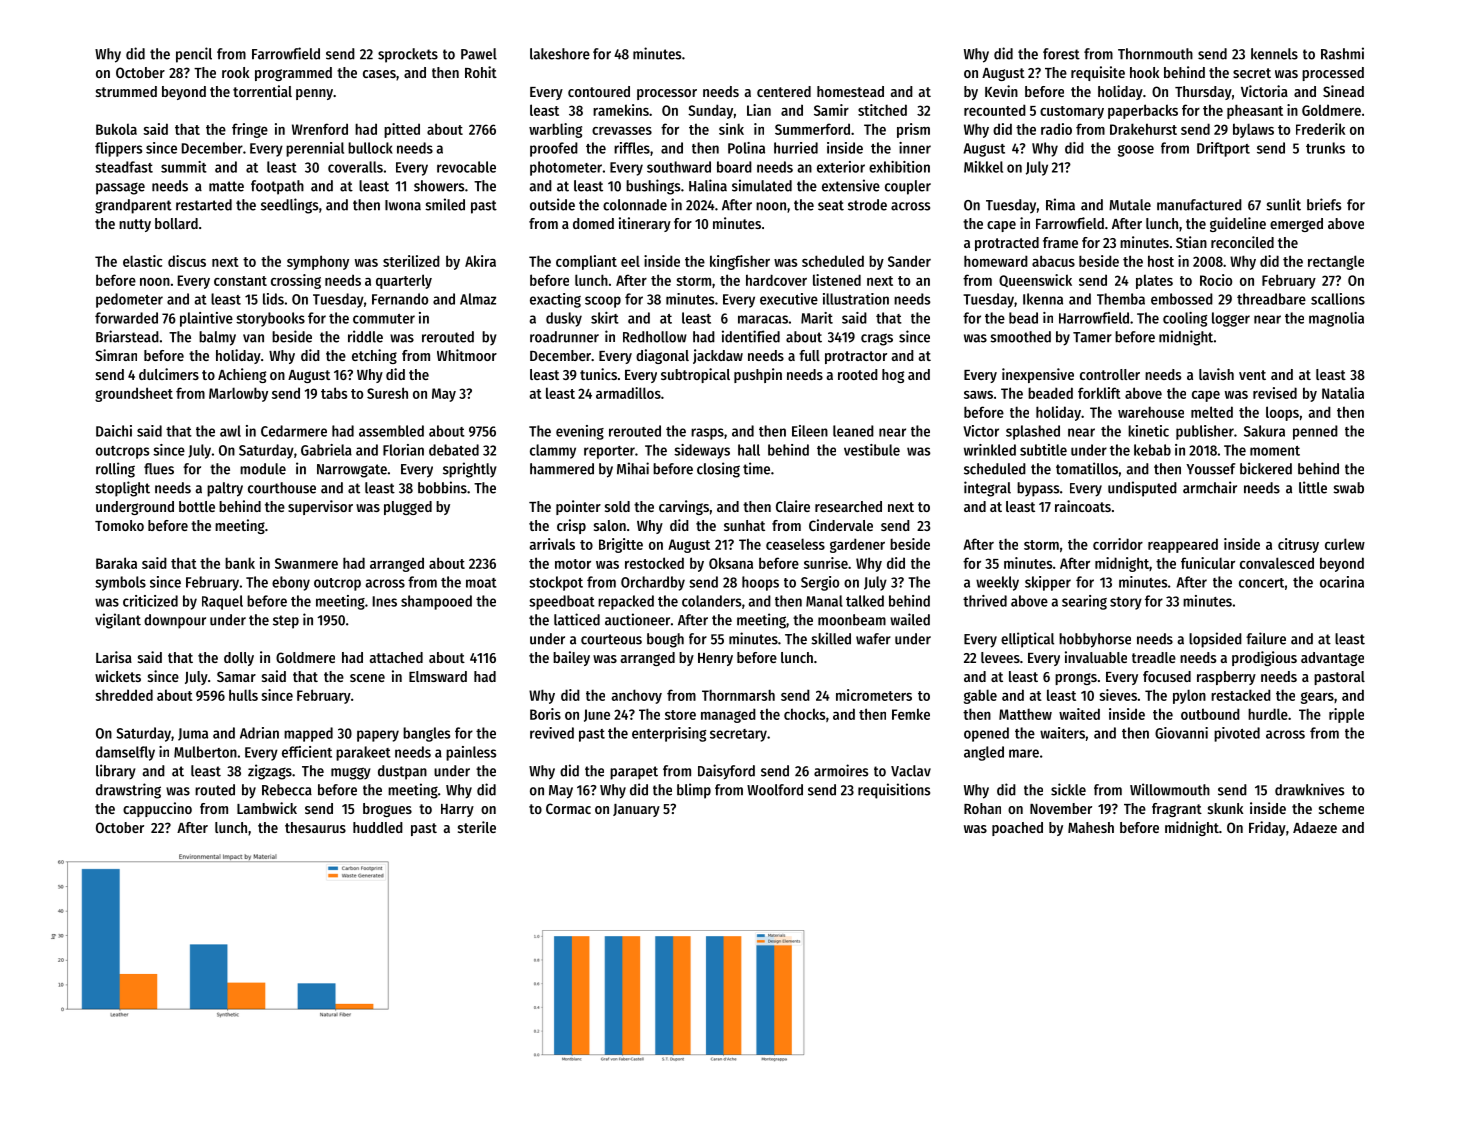 Image resolution: width=1460 pixels, height=1128 pixels. Describe the element at coordinates (841, 525) in the page. I see `Cindervale` at that location.
